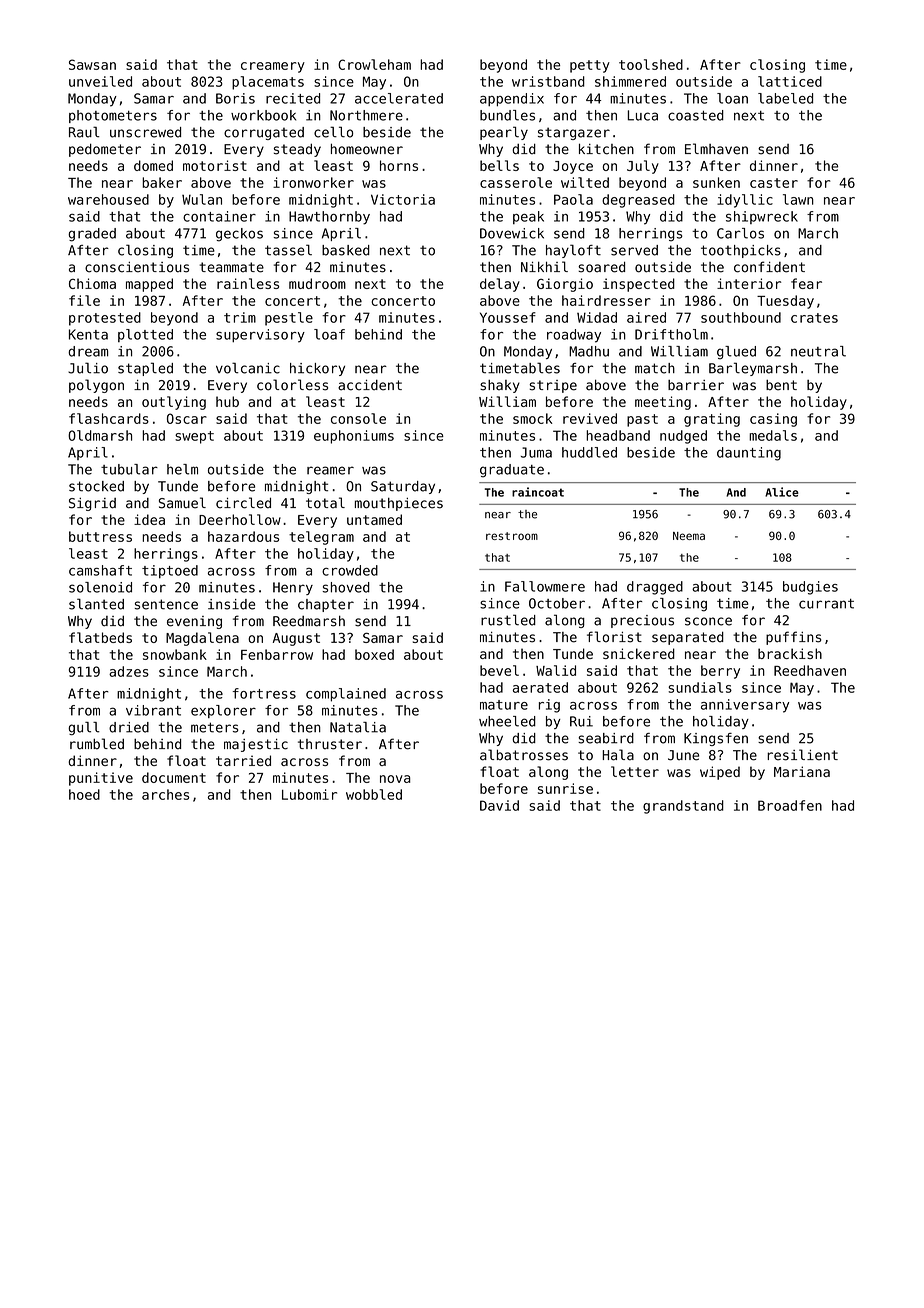 The image size is (924, 1308). I want to click on restroom, so click(512, 536).
